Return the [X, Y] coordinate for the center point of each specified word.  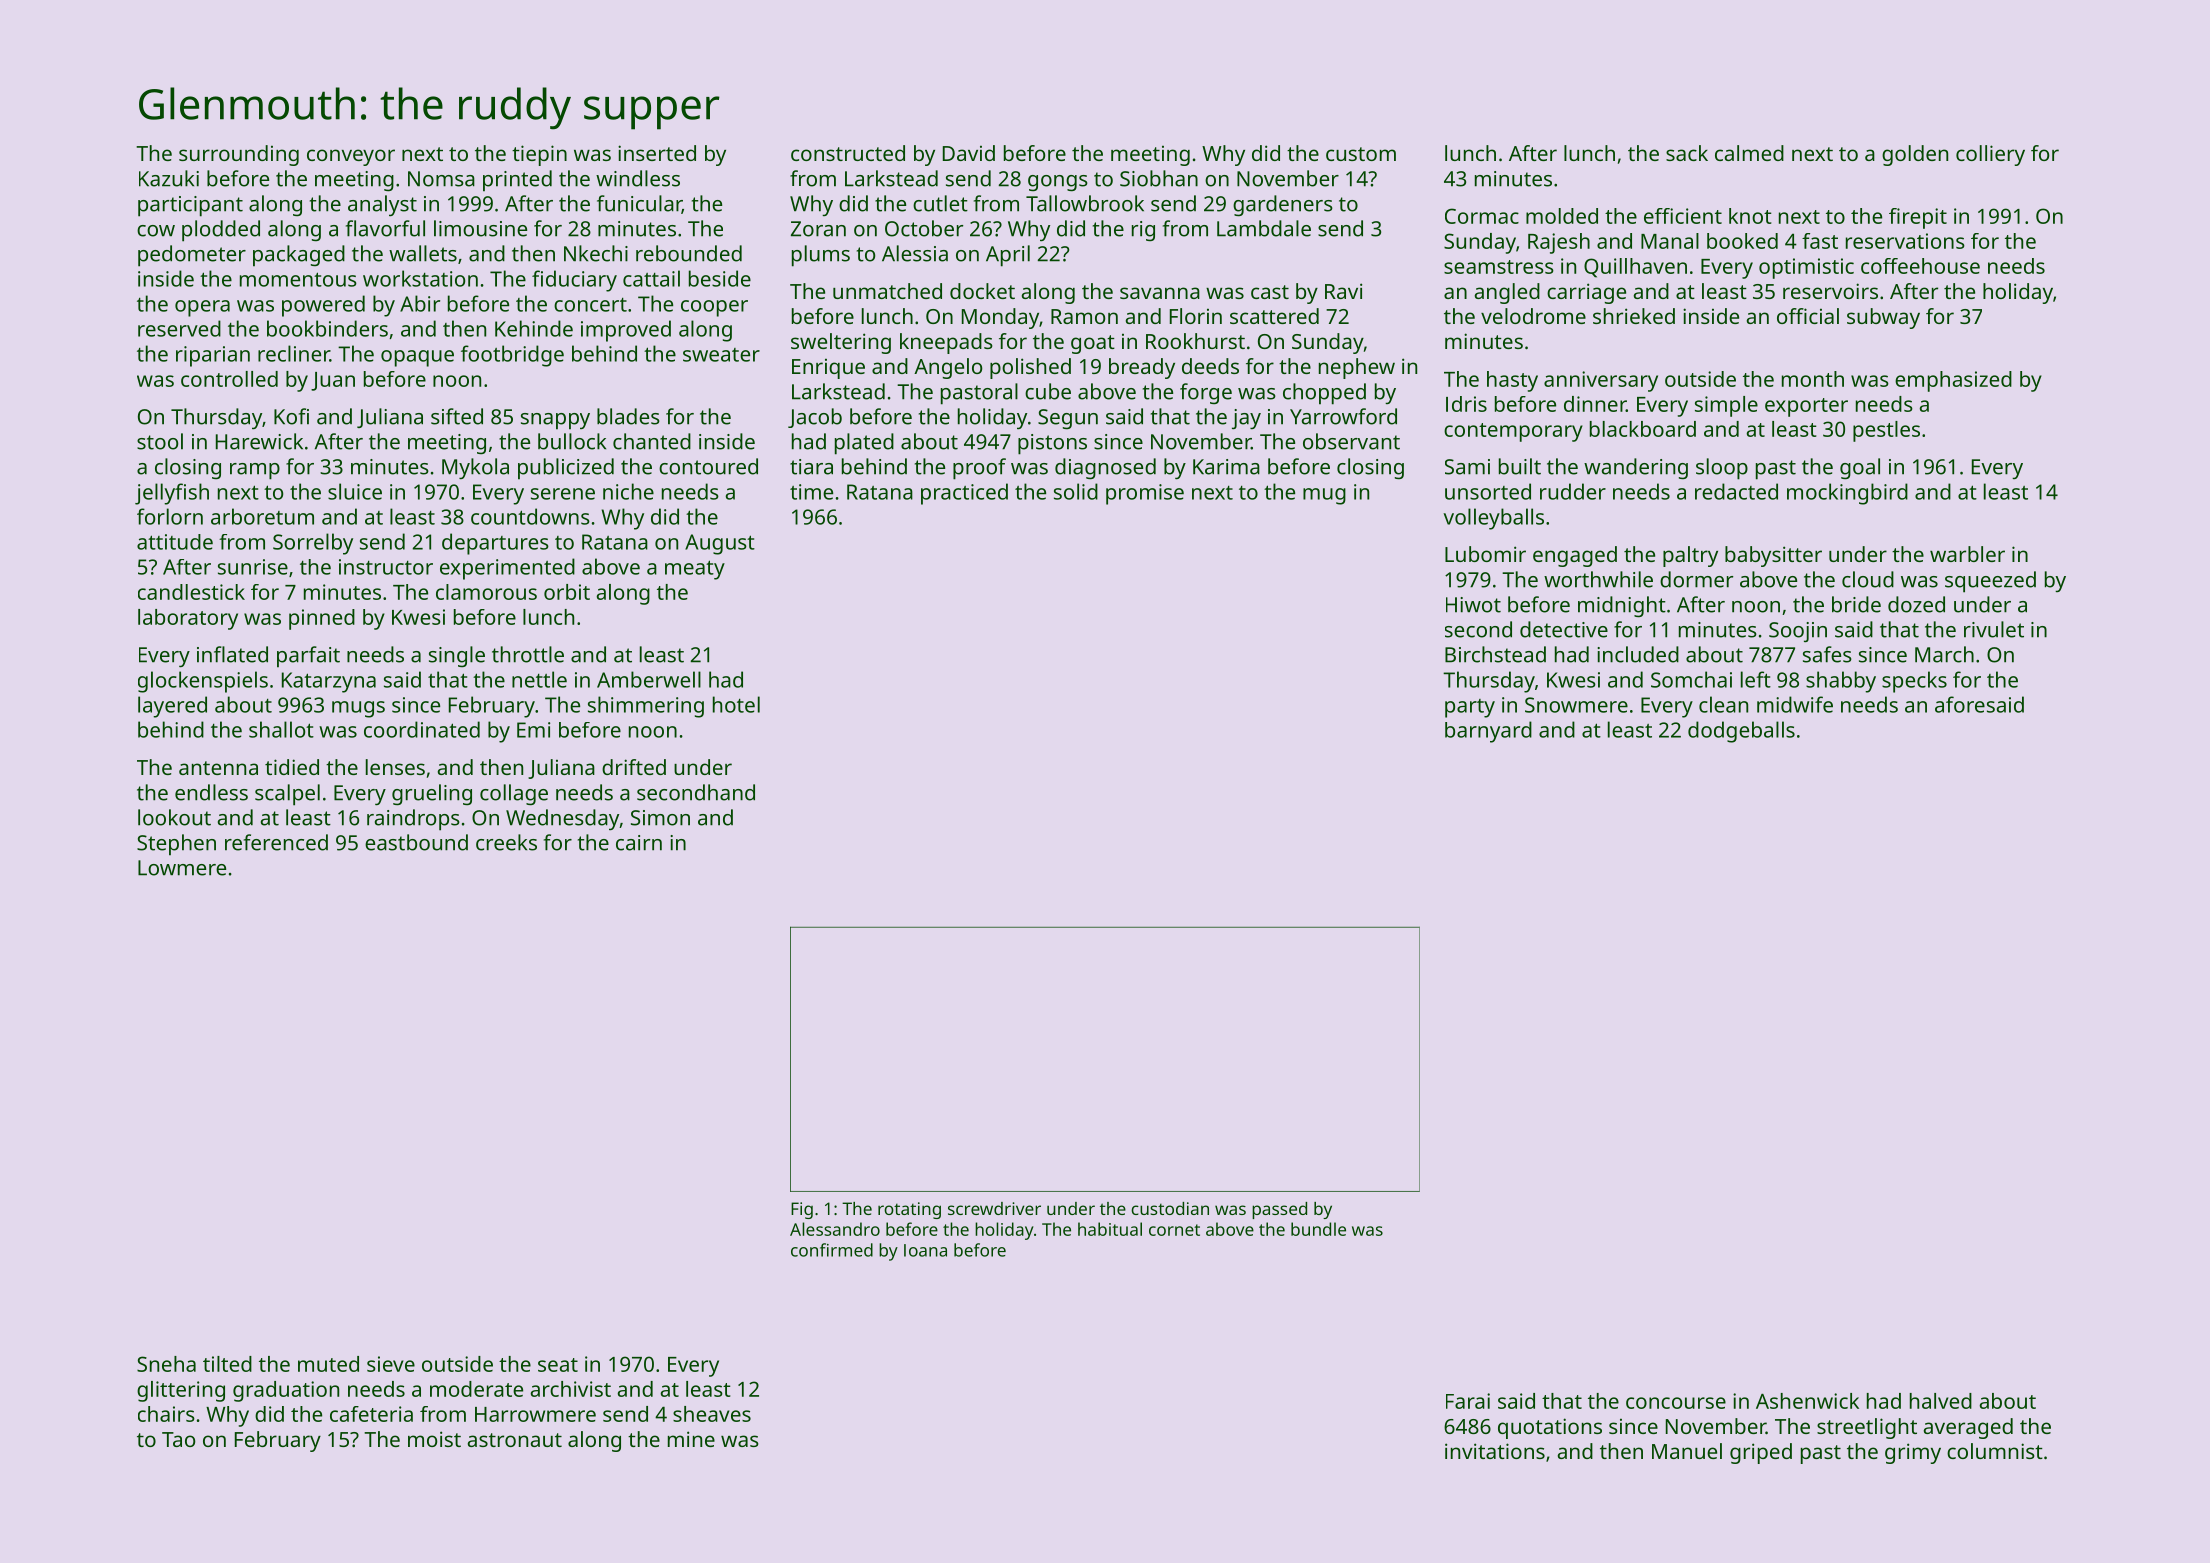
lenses [395, 767]
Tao [178, 1439]
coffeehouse [1920, 266]
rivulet [1994, 629]
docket [982, 291]
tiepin [539, 155]
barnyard [1488, 732]
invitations [1495, 1451]
